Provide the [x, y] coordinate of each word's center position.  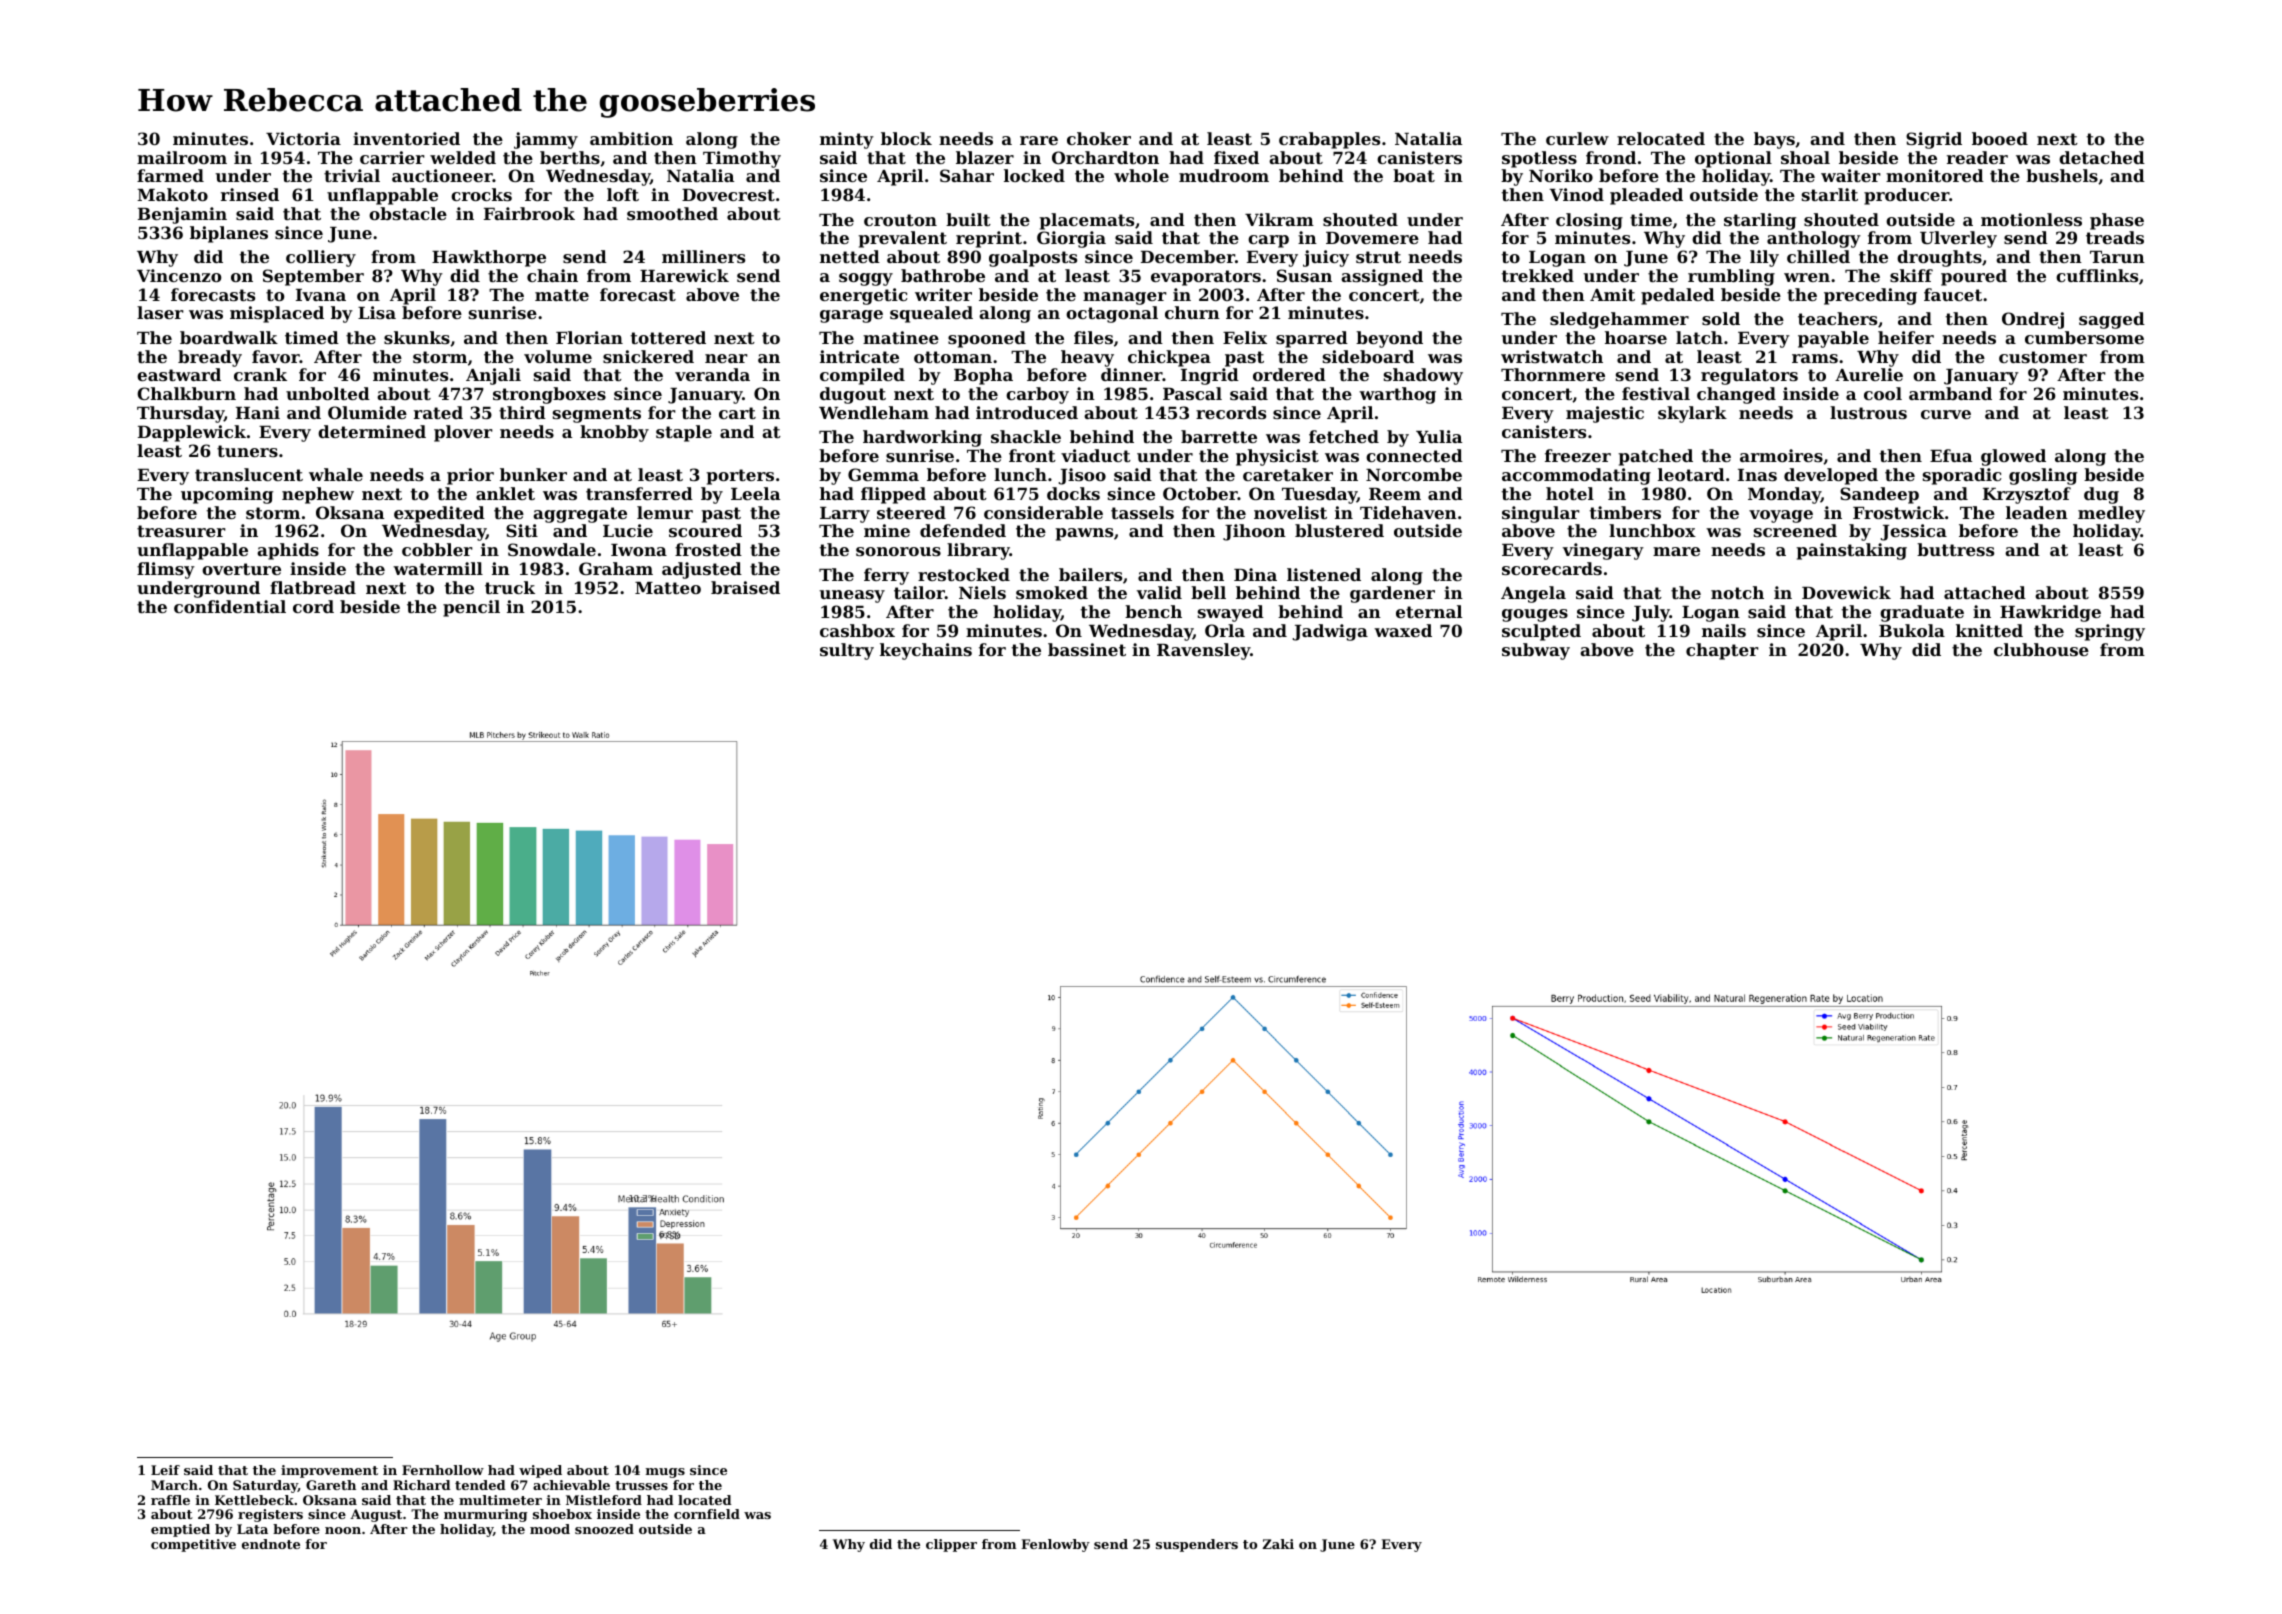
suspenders [1197, 1545]
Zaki [1278, 1544]
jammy [546, 140]
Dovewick [1846, 592]
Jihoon [1254, 532]
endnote [271, 1544]
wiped [540, 1471]
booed [2000, 138]
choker [1099, 138]
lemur [665, 512]
